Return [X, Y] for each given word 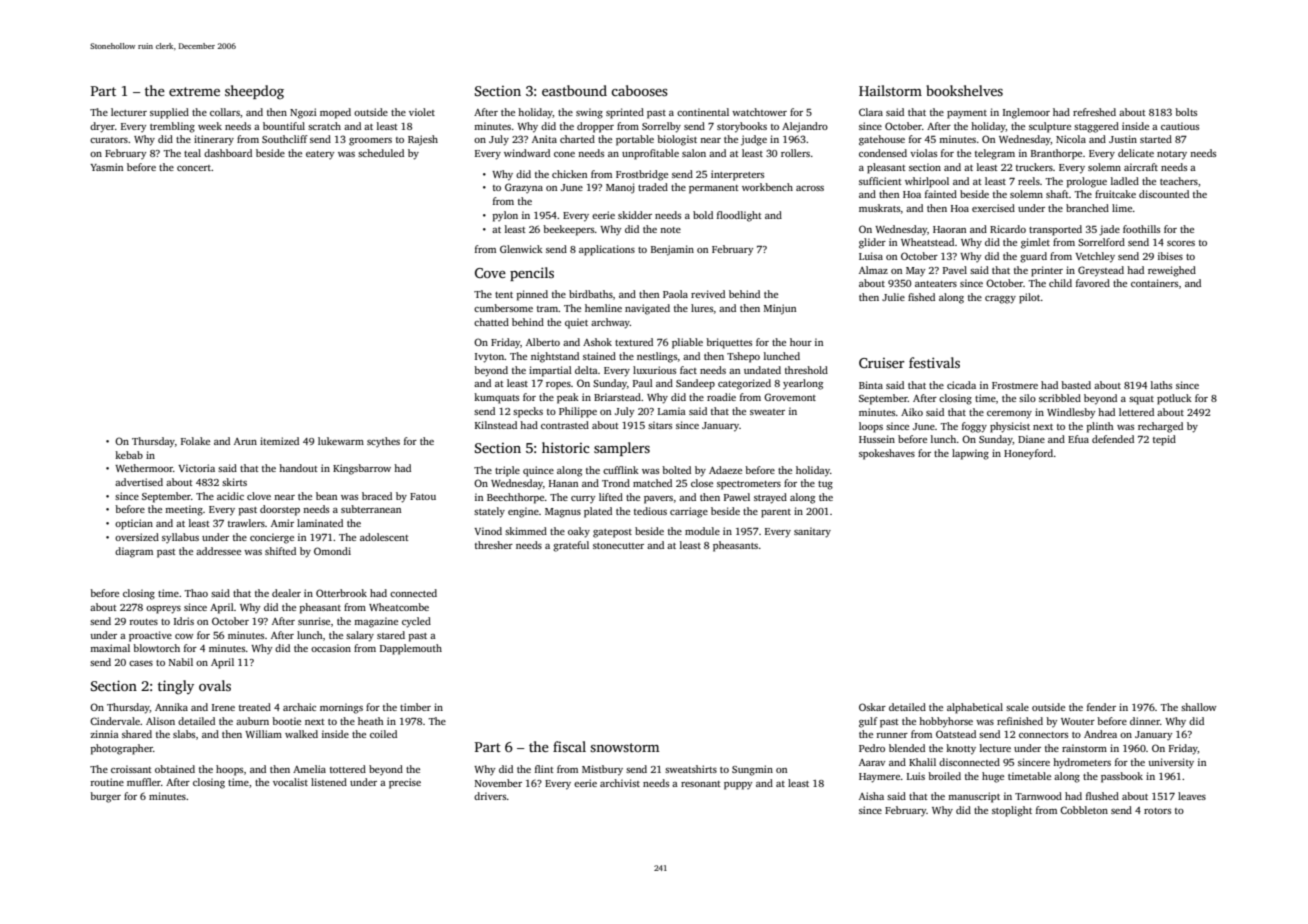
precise [405, 783]
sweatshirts [691, 769]
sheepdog [254, 92]
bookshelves [964, 90]
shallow [1199, 707]
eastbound [574, 90]
